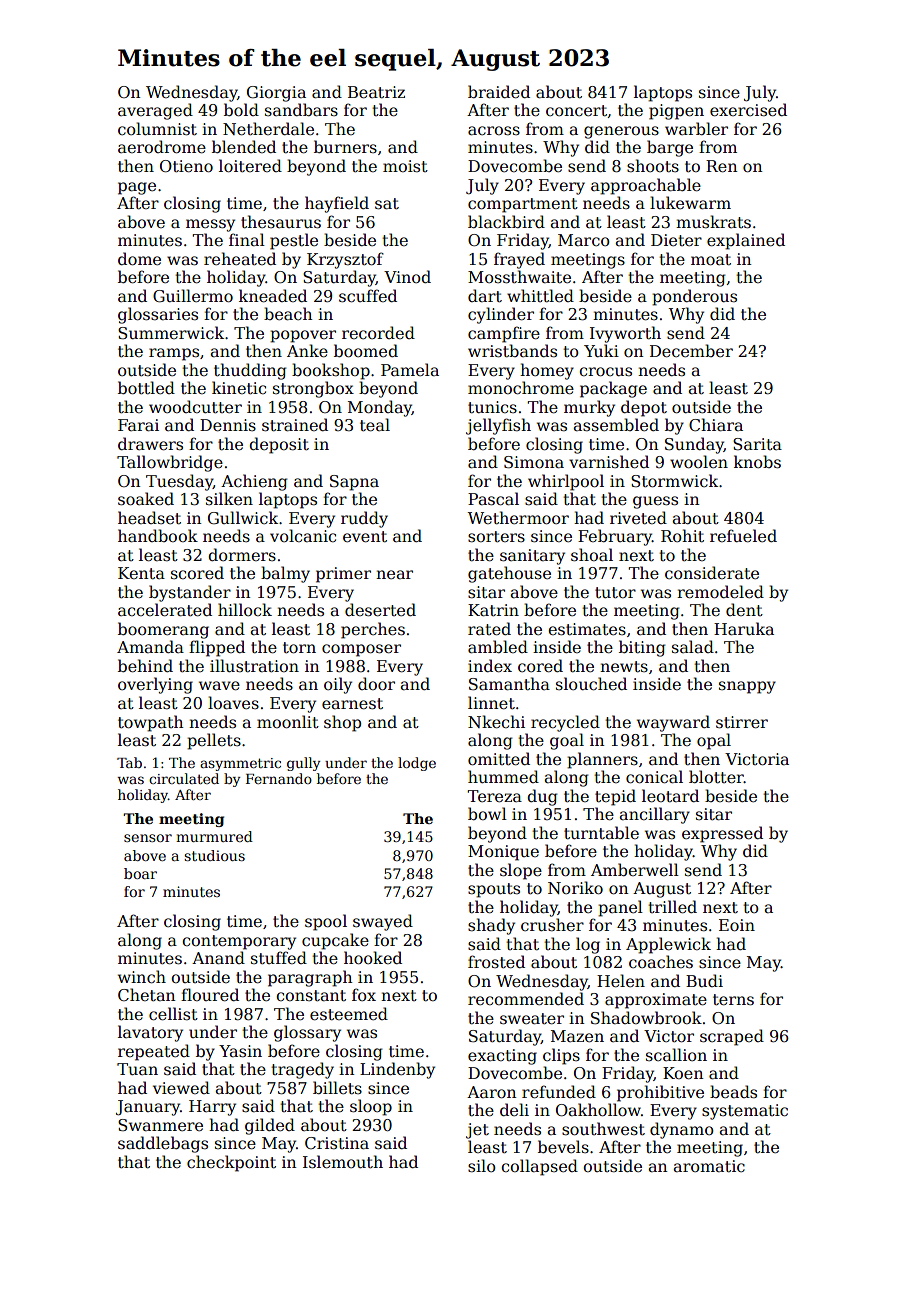  I want to click on dent, so click(744, 609).
